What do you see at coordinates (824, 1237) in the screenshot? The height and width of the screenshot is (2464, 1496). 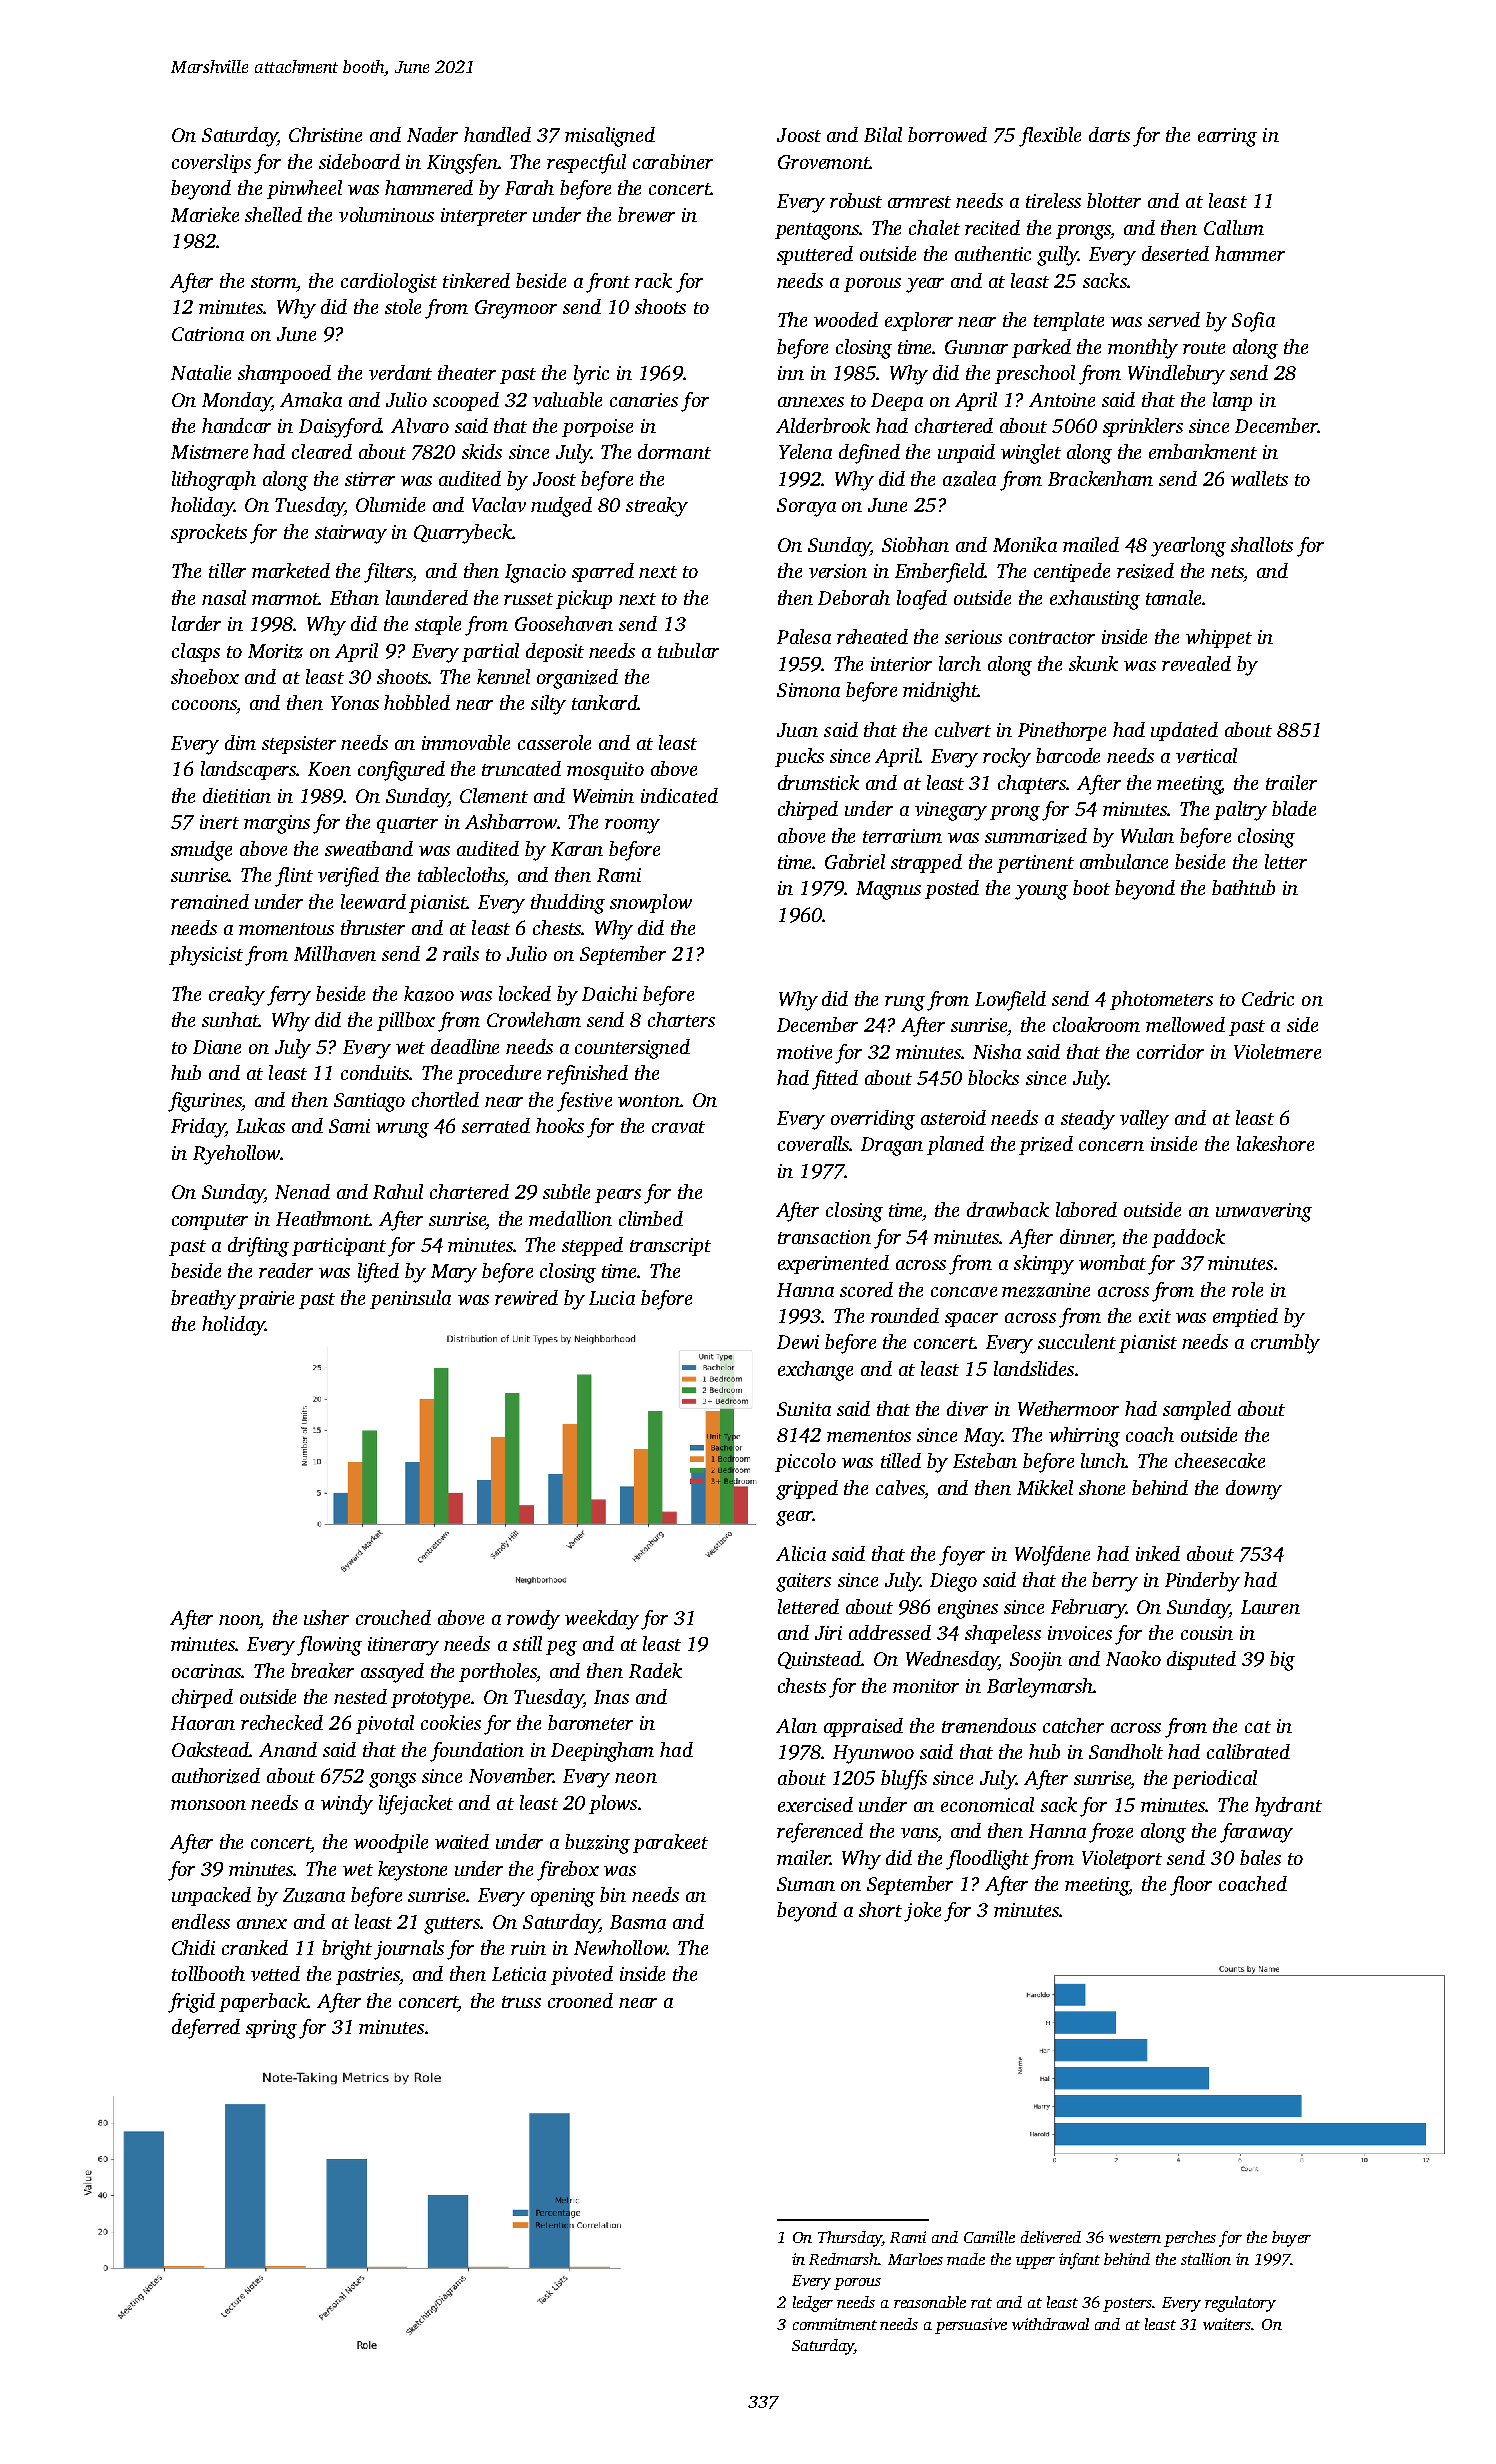 I see `transaction` at bounding box center [824, 1237].
